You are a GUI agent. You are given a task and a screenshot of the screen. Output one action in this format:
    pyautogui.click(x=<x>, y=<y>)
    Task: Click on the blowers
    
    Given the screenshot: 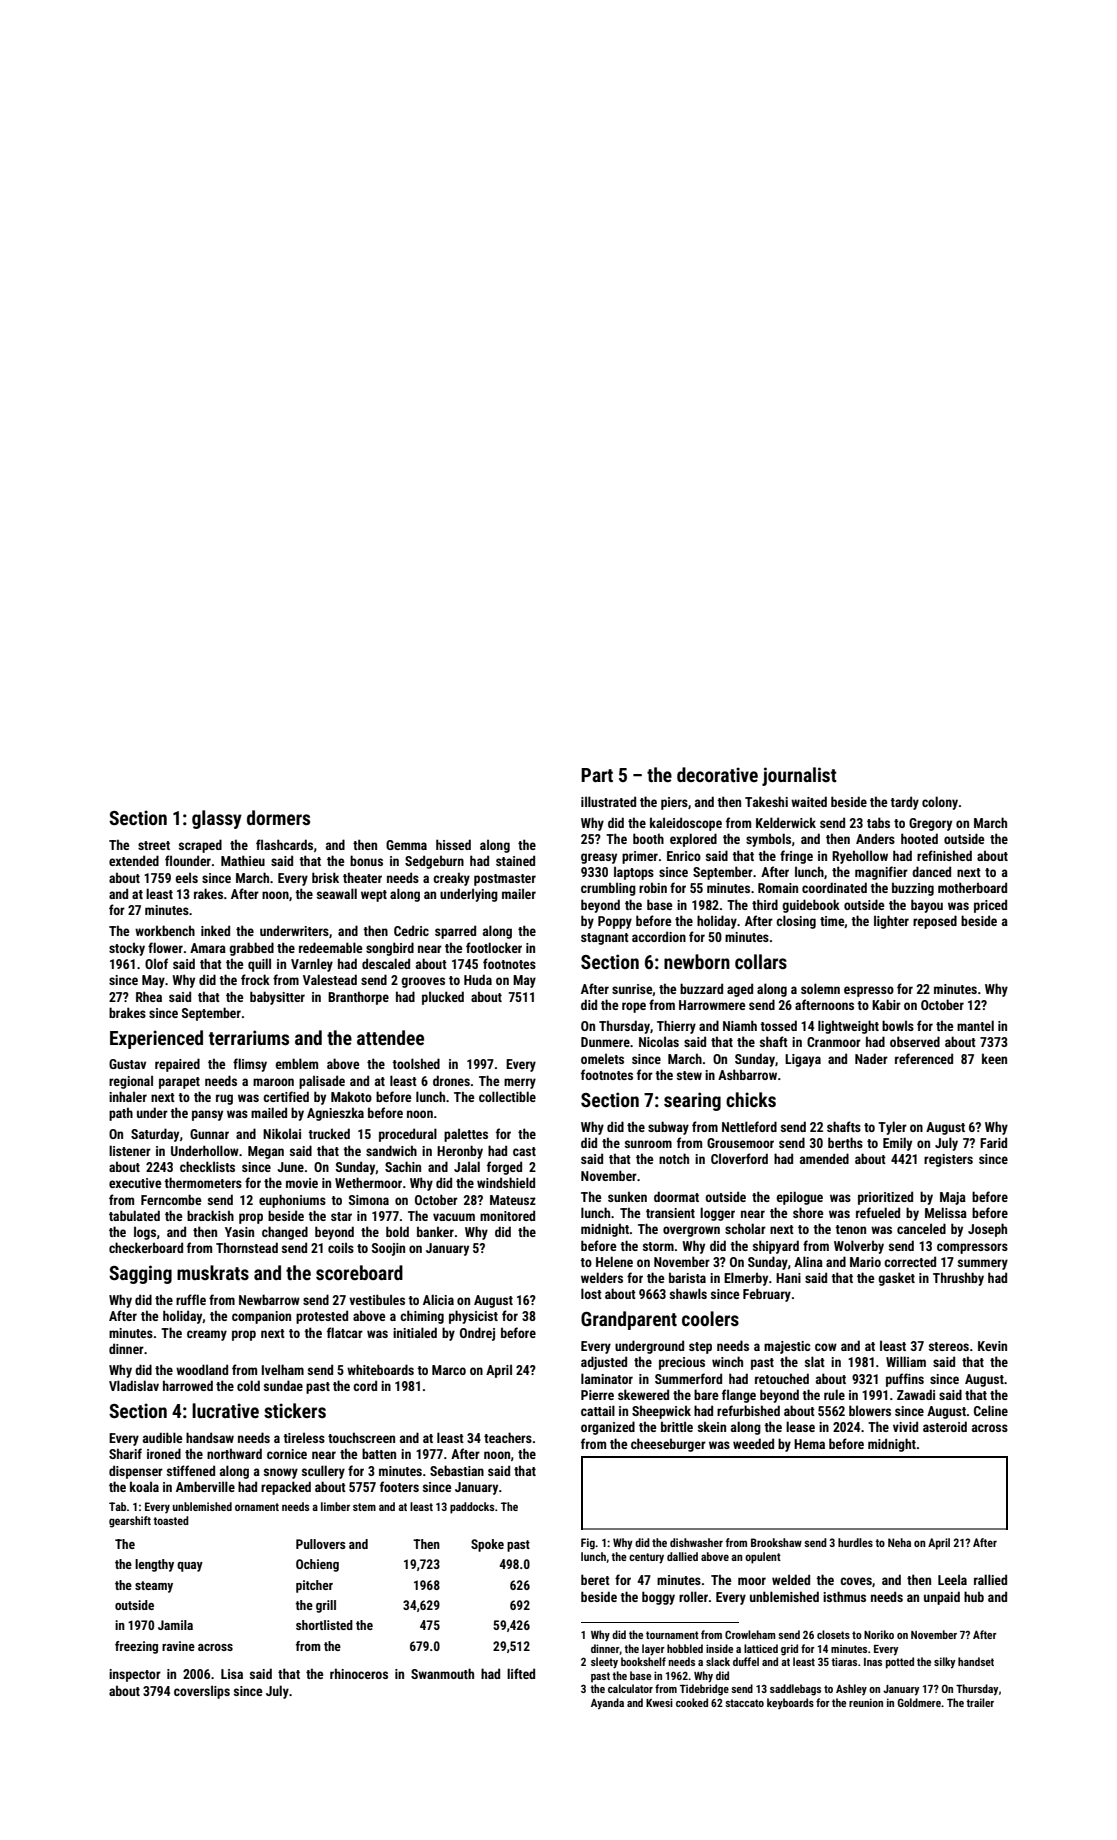 What is the action you would take?
    pyautogui.click(x=870, y=1410)
